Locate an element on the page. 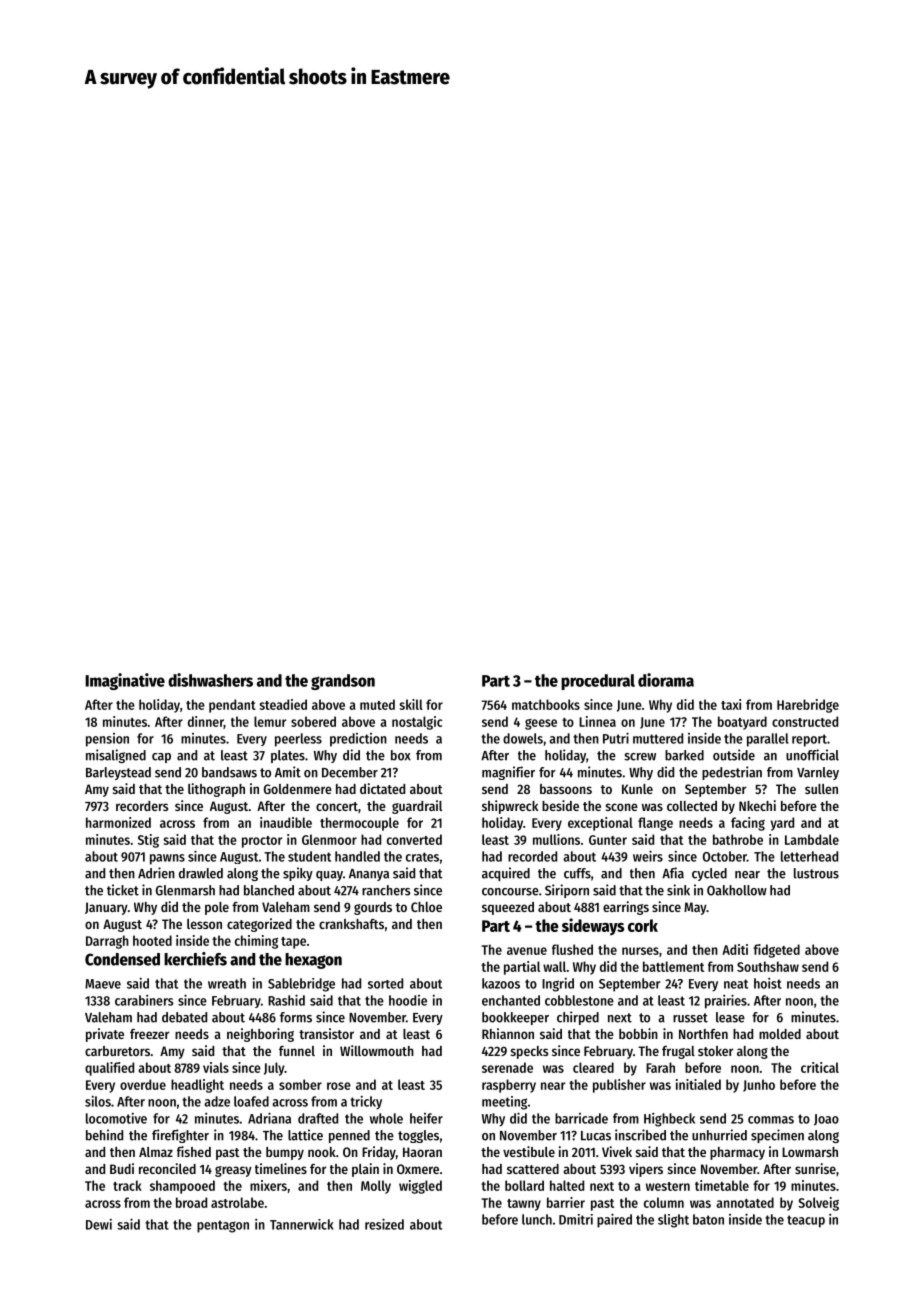  Imaginative is located at coordinates (125, 681).
